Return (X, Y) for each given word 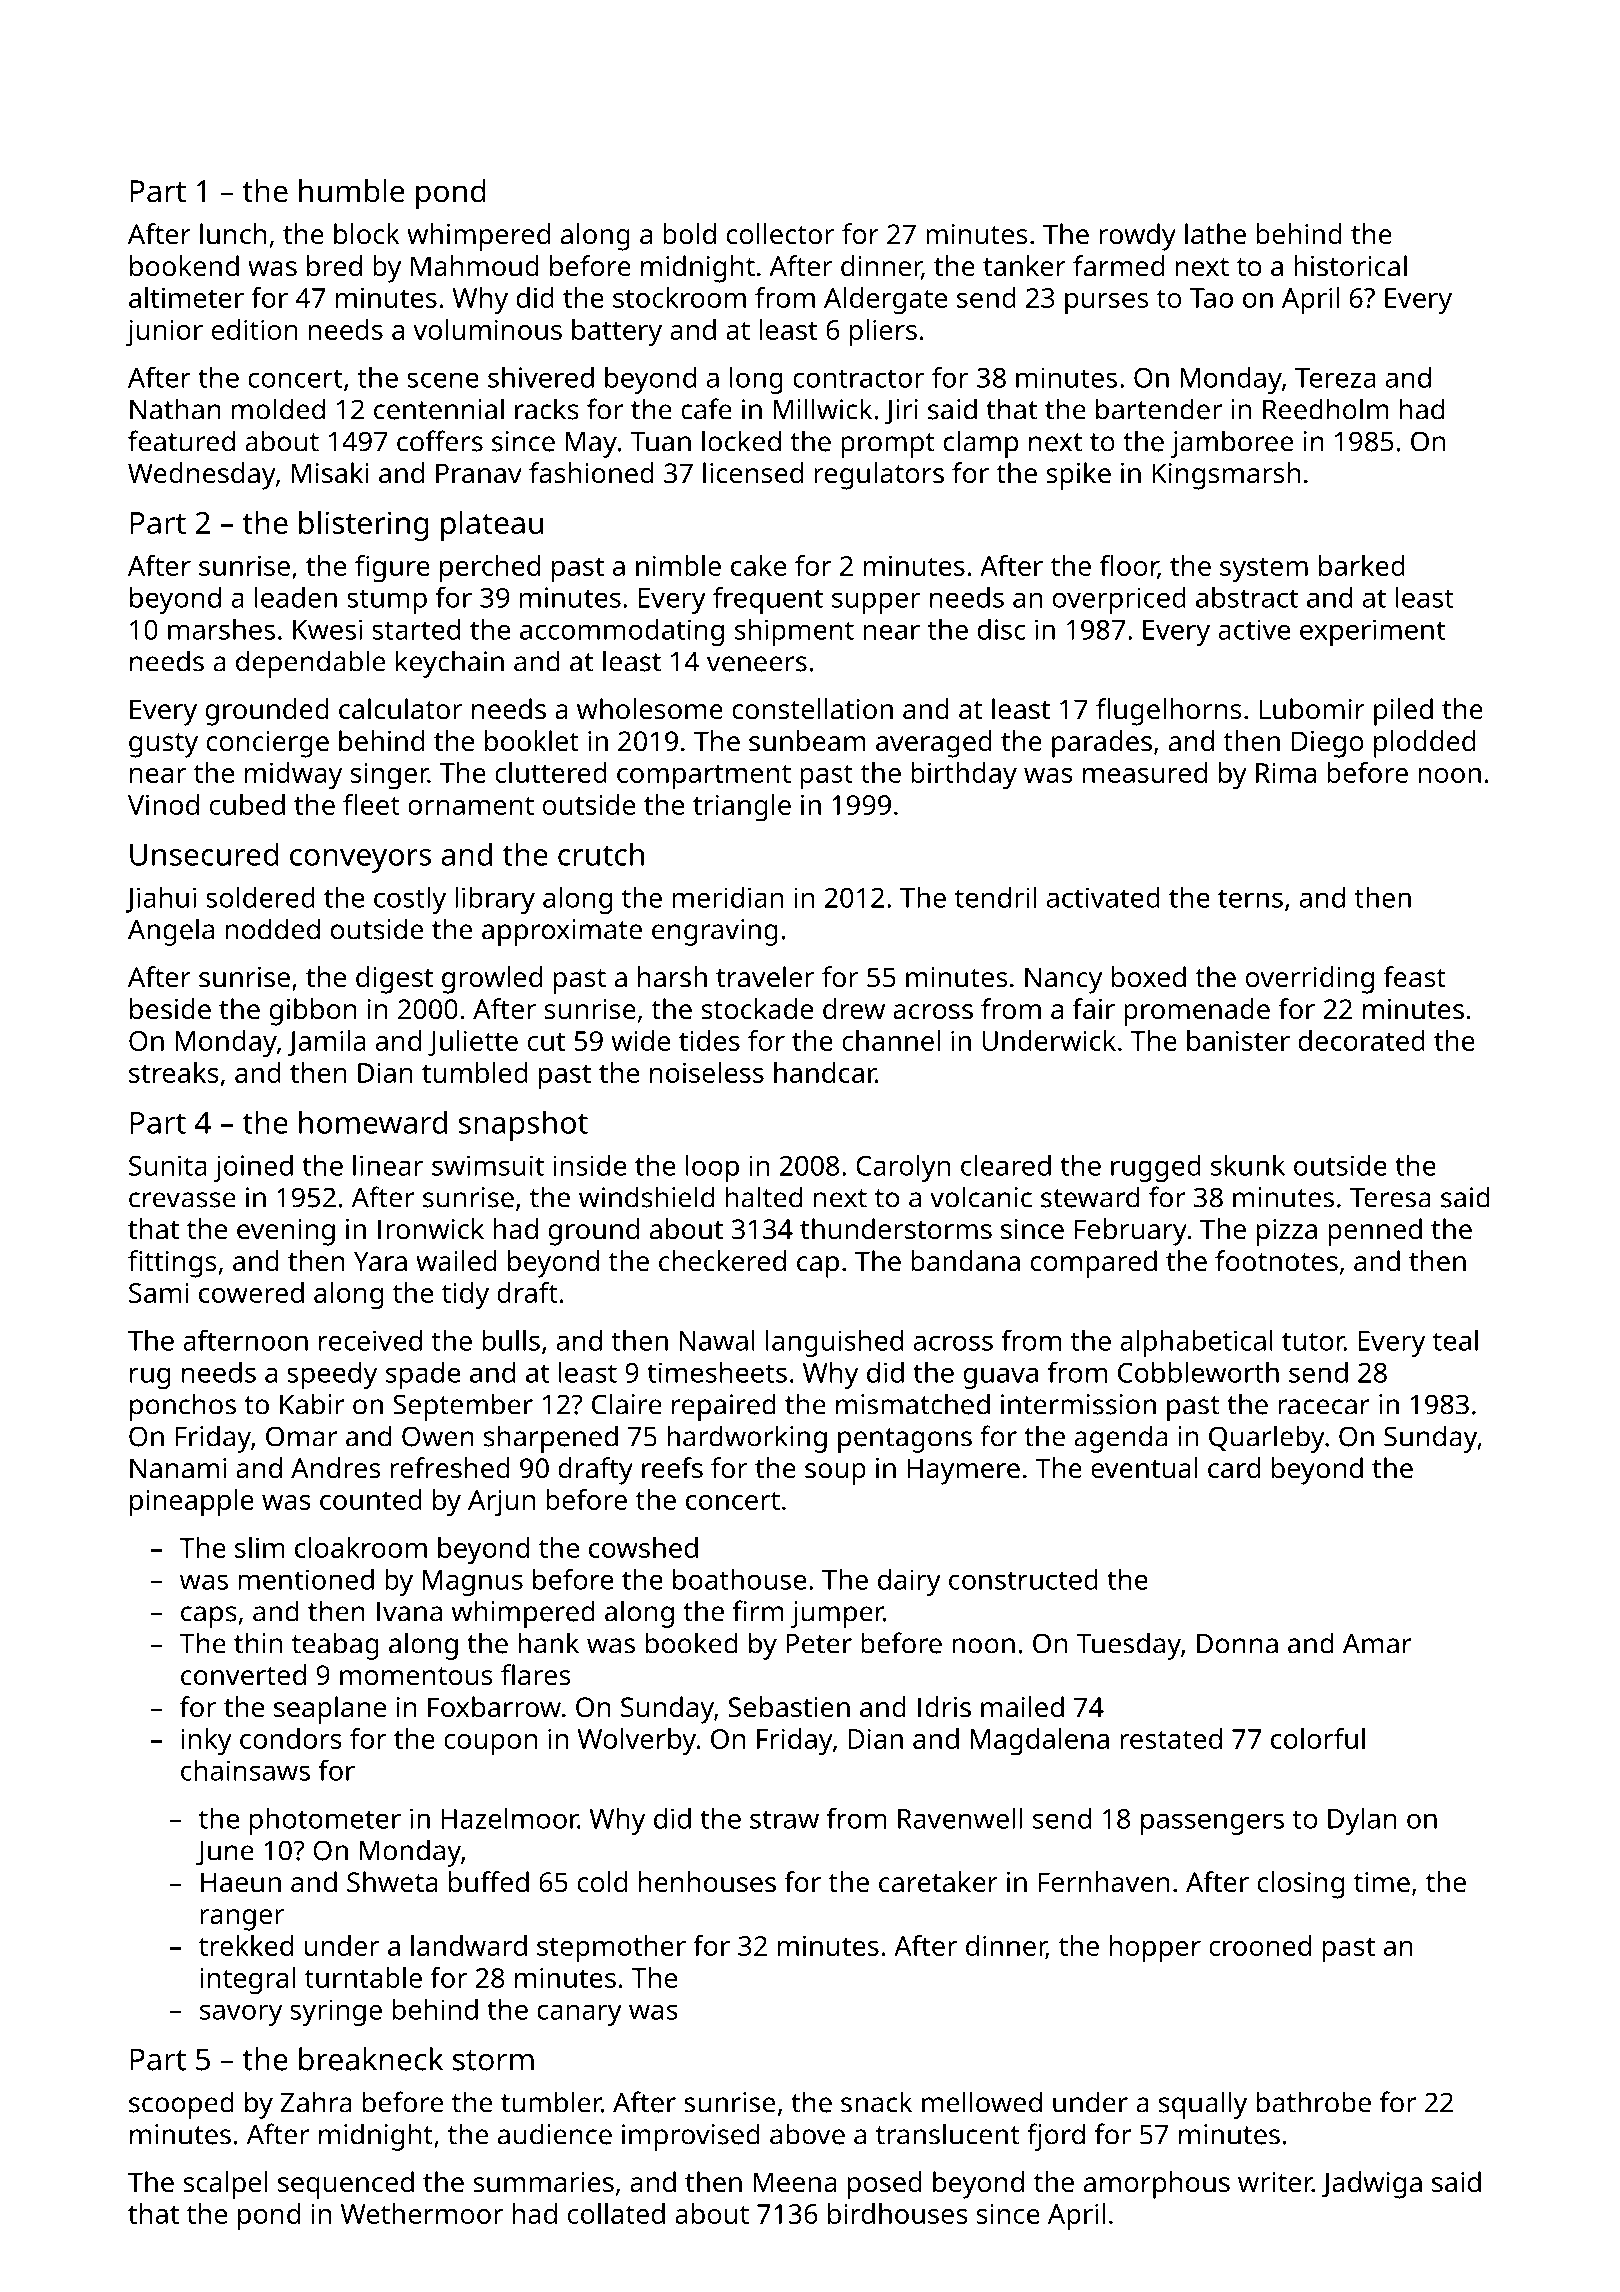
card (1234, 1467)
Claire (627, 1404)
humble (352, 191)
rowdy (1137, 237)
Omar (301, 1436)
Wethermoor (422, 2213)
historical (1350, 265)
